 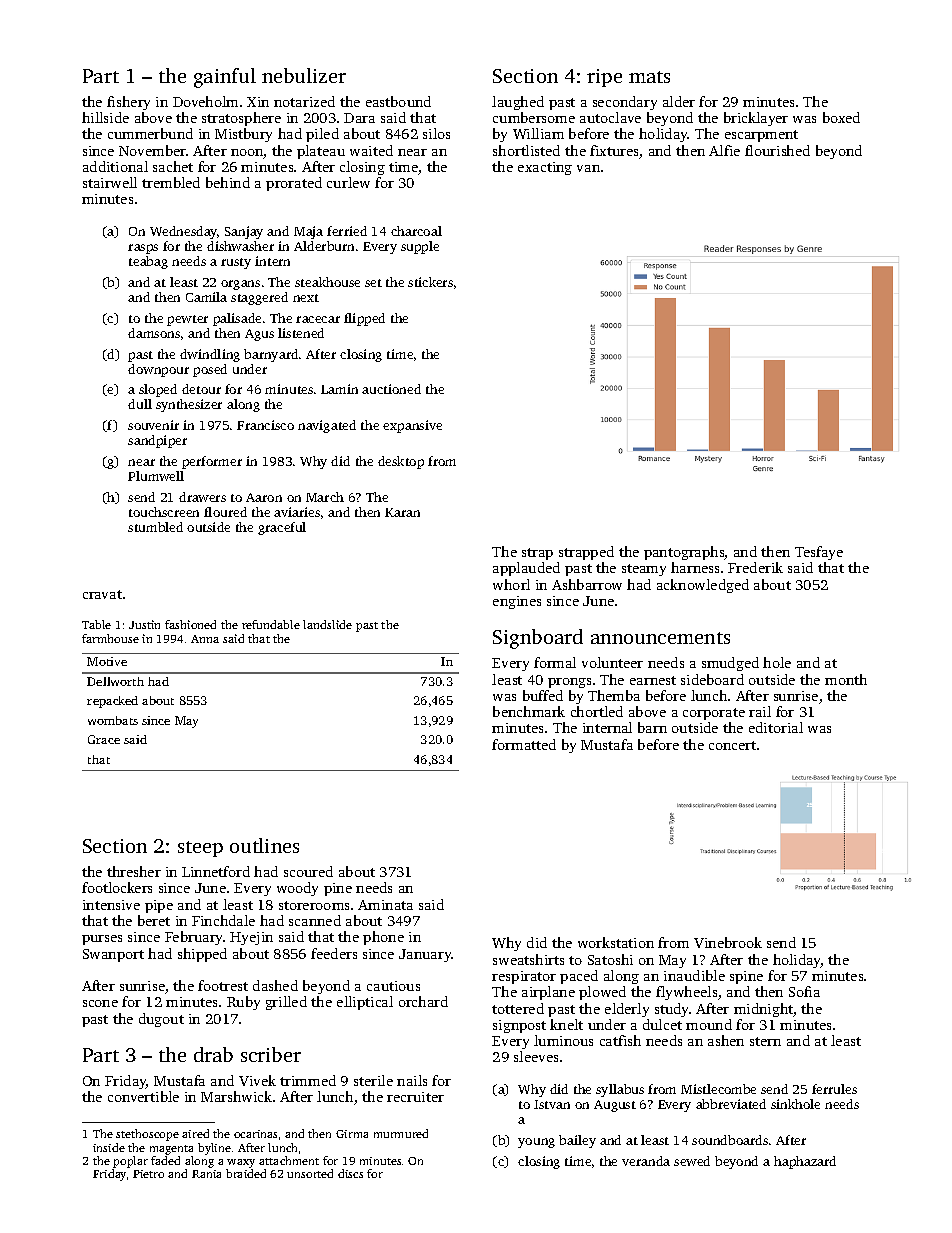 I want to click on cumbersome, so click(x=534, y=117).
